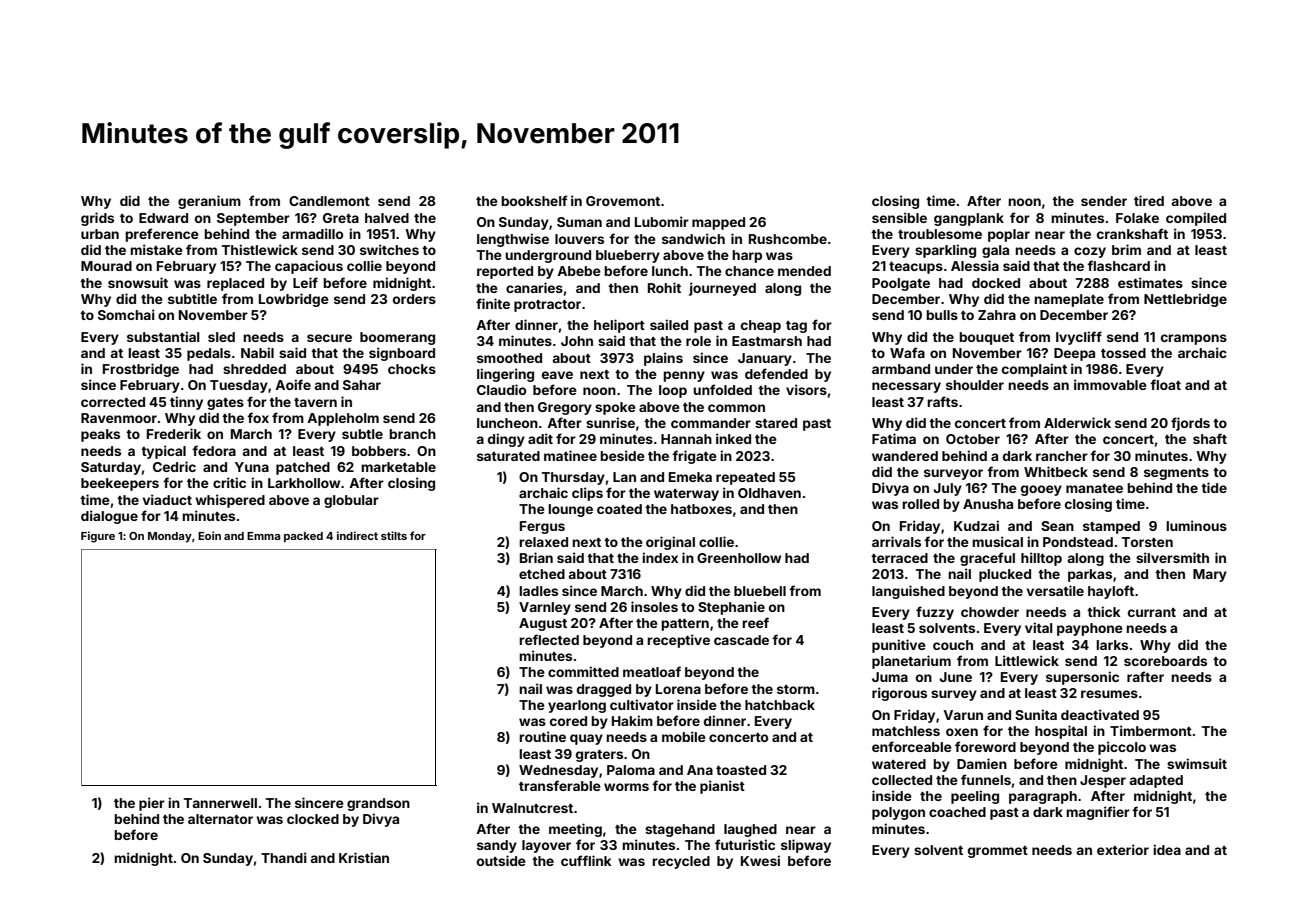 This screenshot has width=1308, height=924. Describe the element at coordinates (1167, 849) in the screenshot. I see `idea` at that location.
